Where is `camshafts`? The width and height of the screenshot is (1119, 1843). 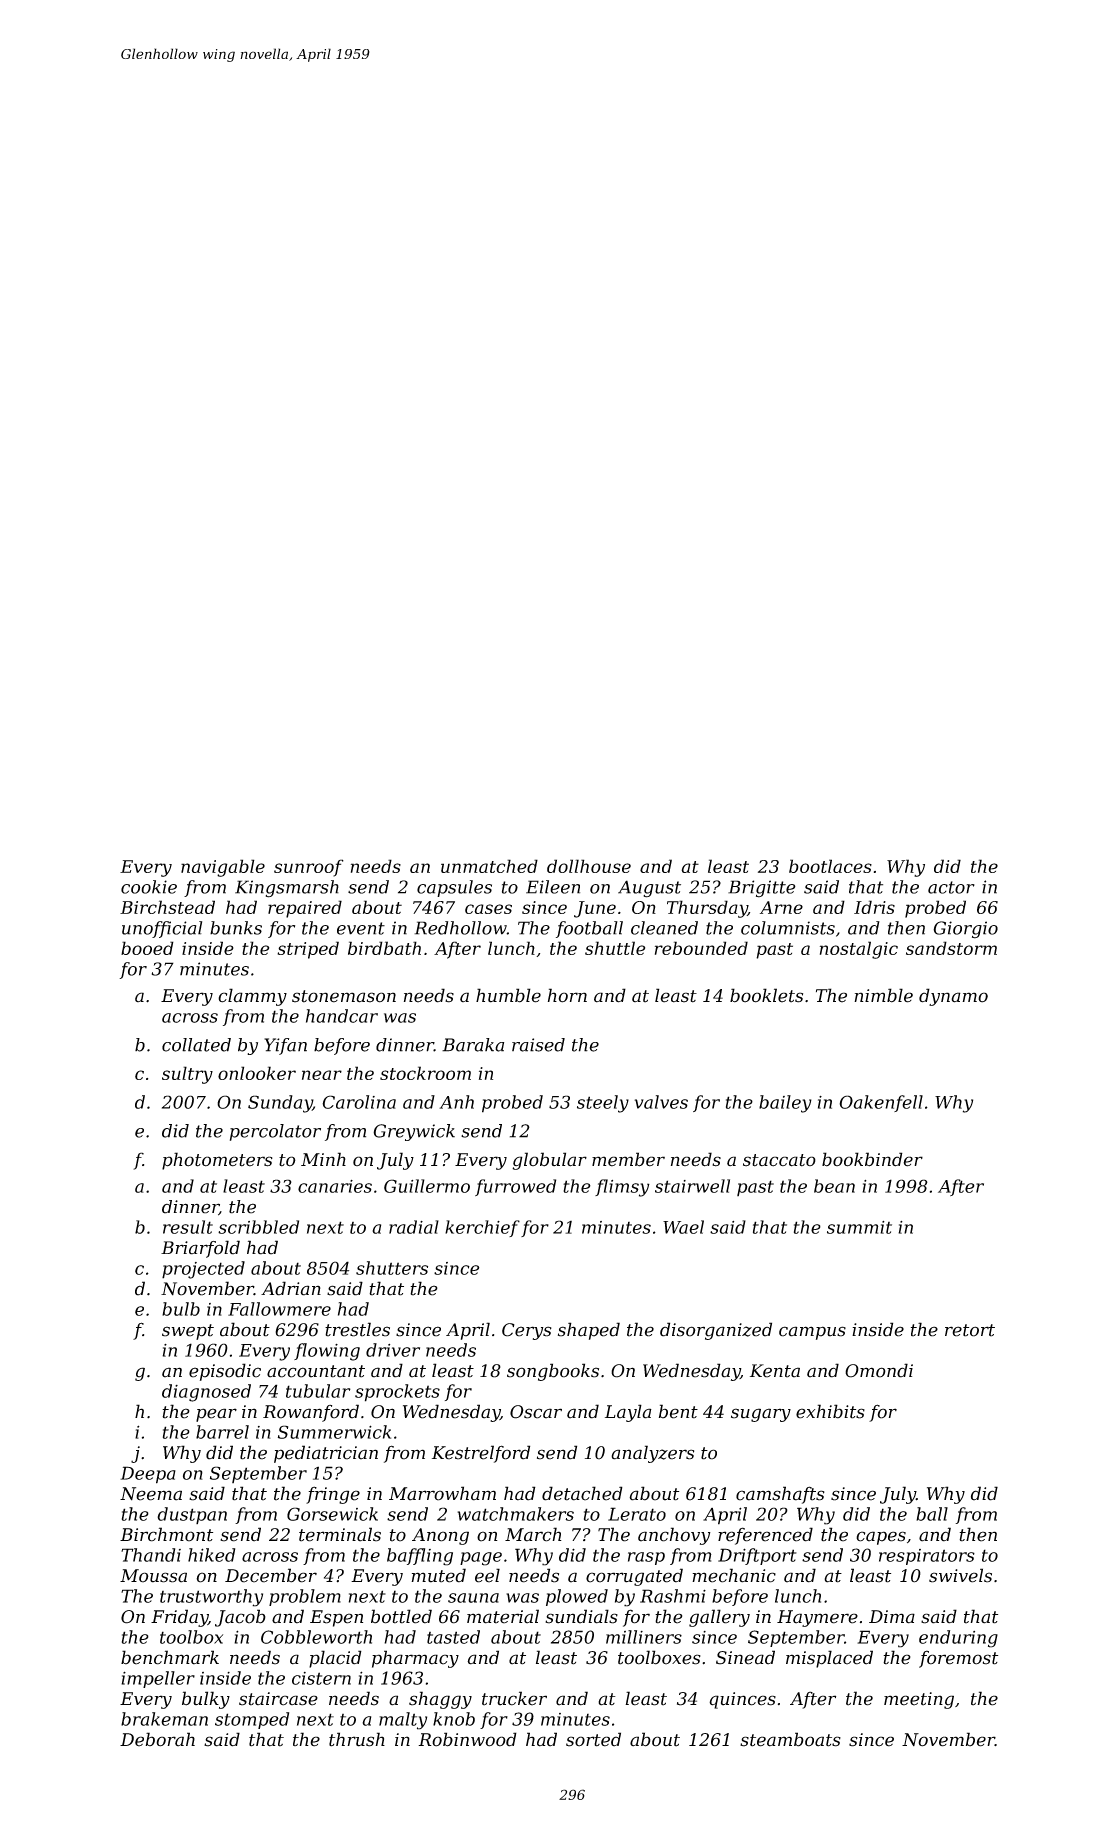
camshafts is located at coordinates (780, 1495).
